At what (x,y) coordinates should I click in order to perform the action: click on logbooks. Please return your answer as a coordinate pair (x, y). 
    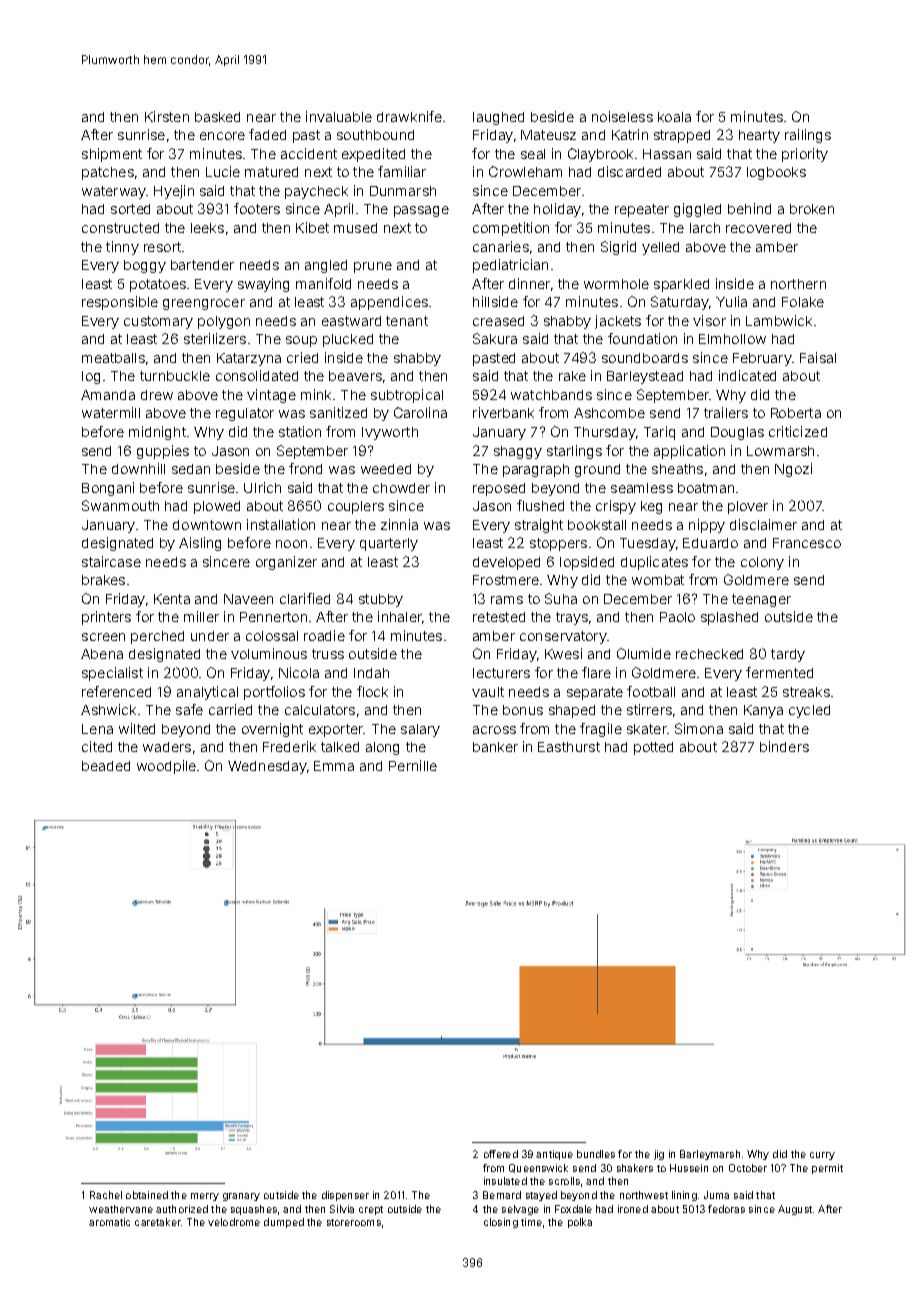
    Looking at the image, I should click on (776, 173).
